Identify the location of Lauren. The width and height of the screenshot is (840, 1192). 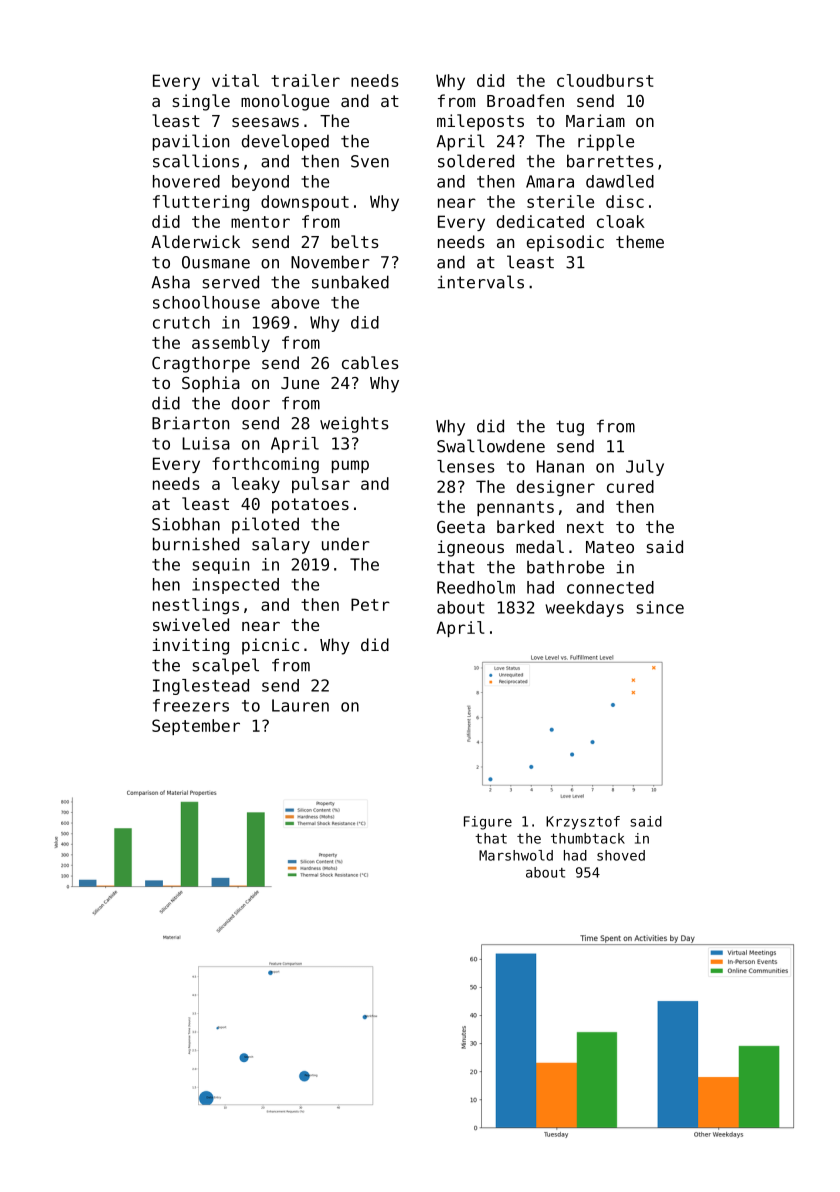
(300, 705).
